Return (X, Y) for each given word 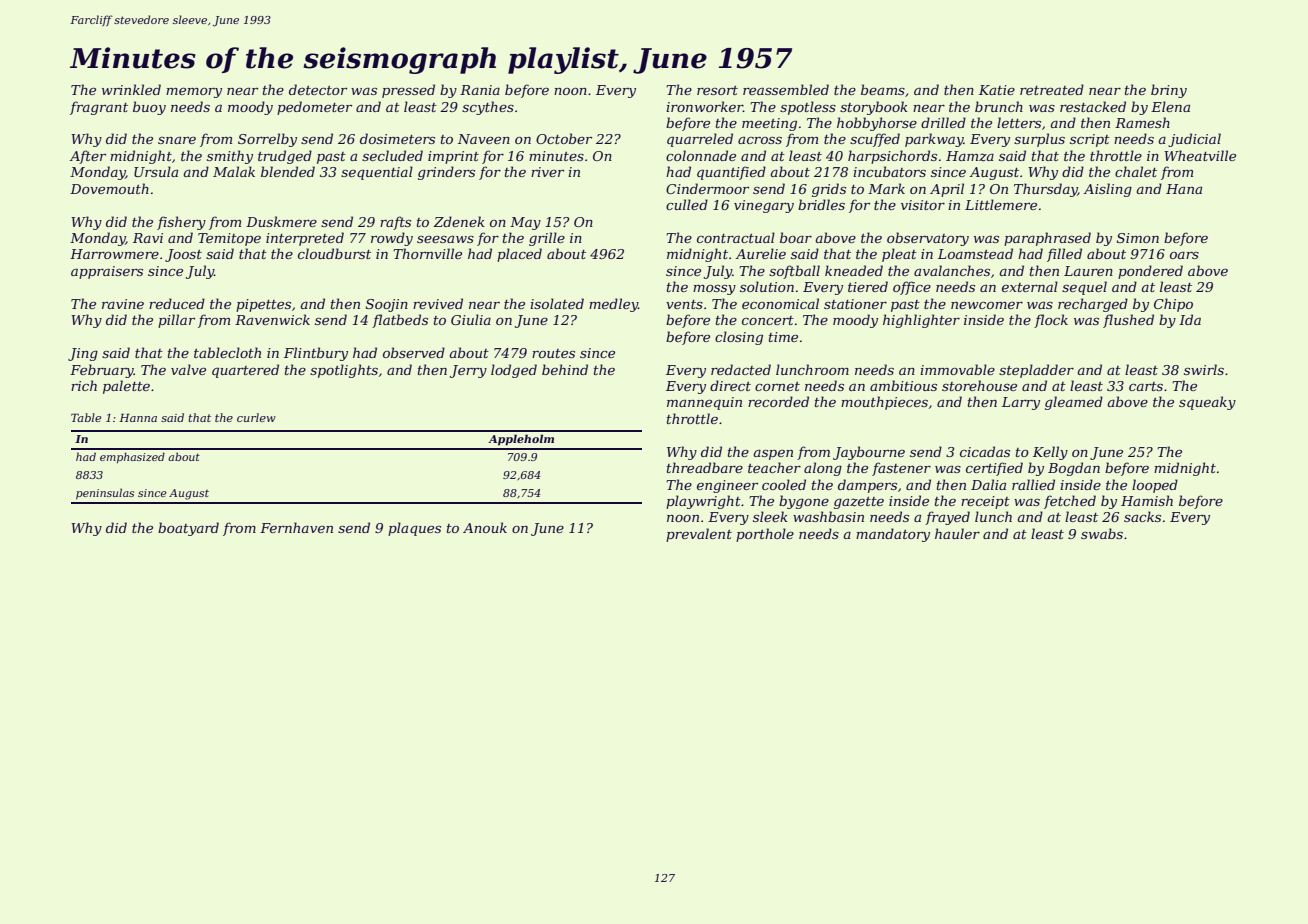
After (87, 157)
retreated (1052, 89)
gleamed (1074, 403)
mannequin (704, 403)
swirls (1204, 369)
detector (318, 89)
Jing (83, 354)
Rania (480, 90)
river (547, 172)
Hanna (138, 417)
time (783, 337)
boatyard (188, 529)
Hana (1184, 189)
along (823, 469)
